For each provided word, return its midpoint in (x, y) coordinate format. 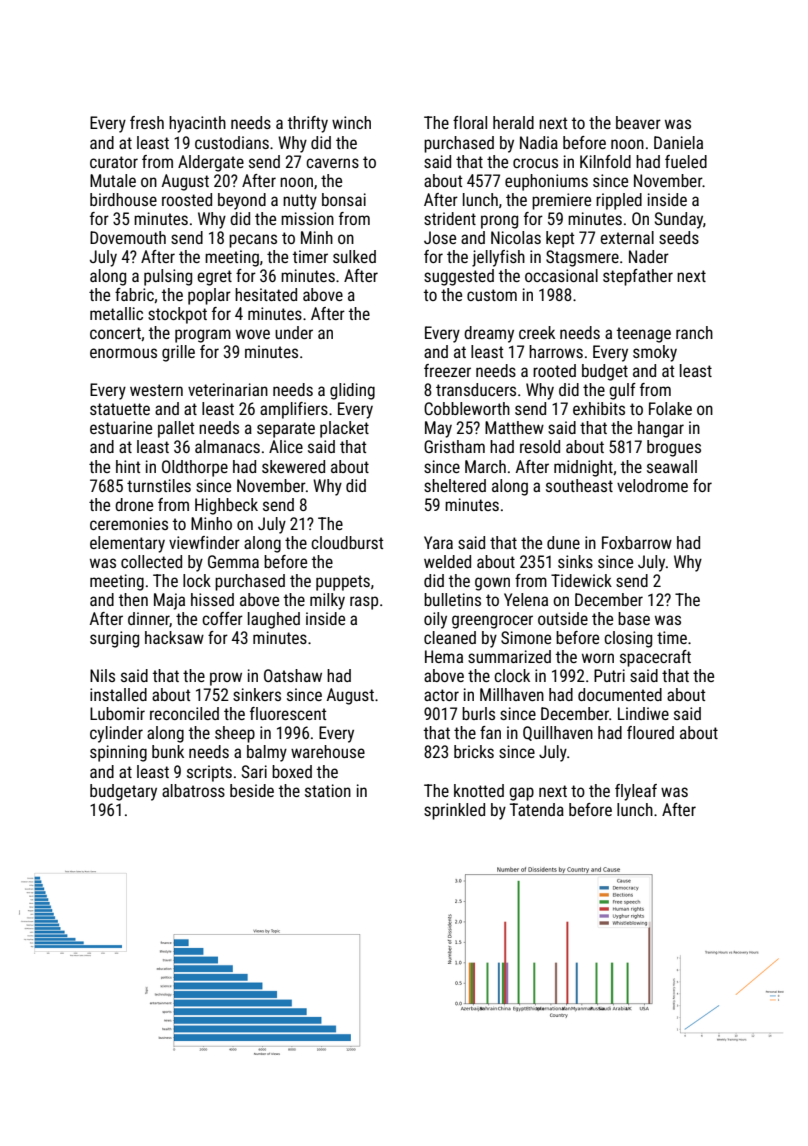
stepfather (638, 277)
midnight (583, 468)
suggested (459, 277)
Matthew (514, 427)
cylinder (116, 734)
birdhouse (123, 199)
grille (178, 353)
